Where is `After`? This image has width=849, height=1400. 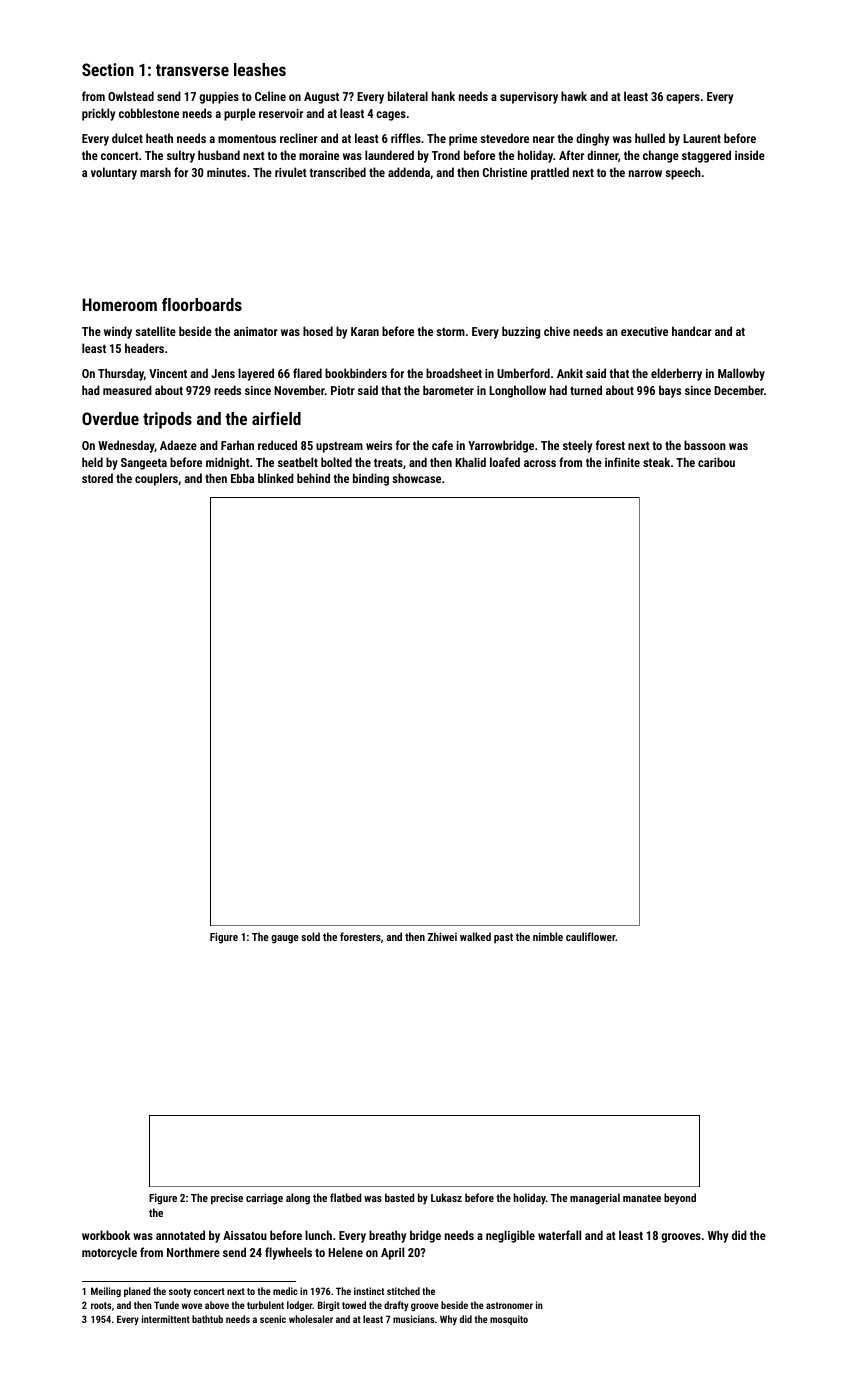 After is located at coordinates (571, 155).
